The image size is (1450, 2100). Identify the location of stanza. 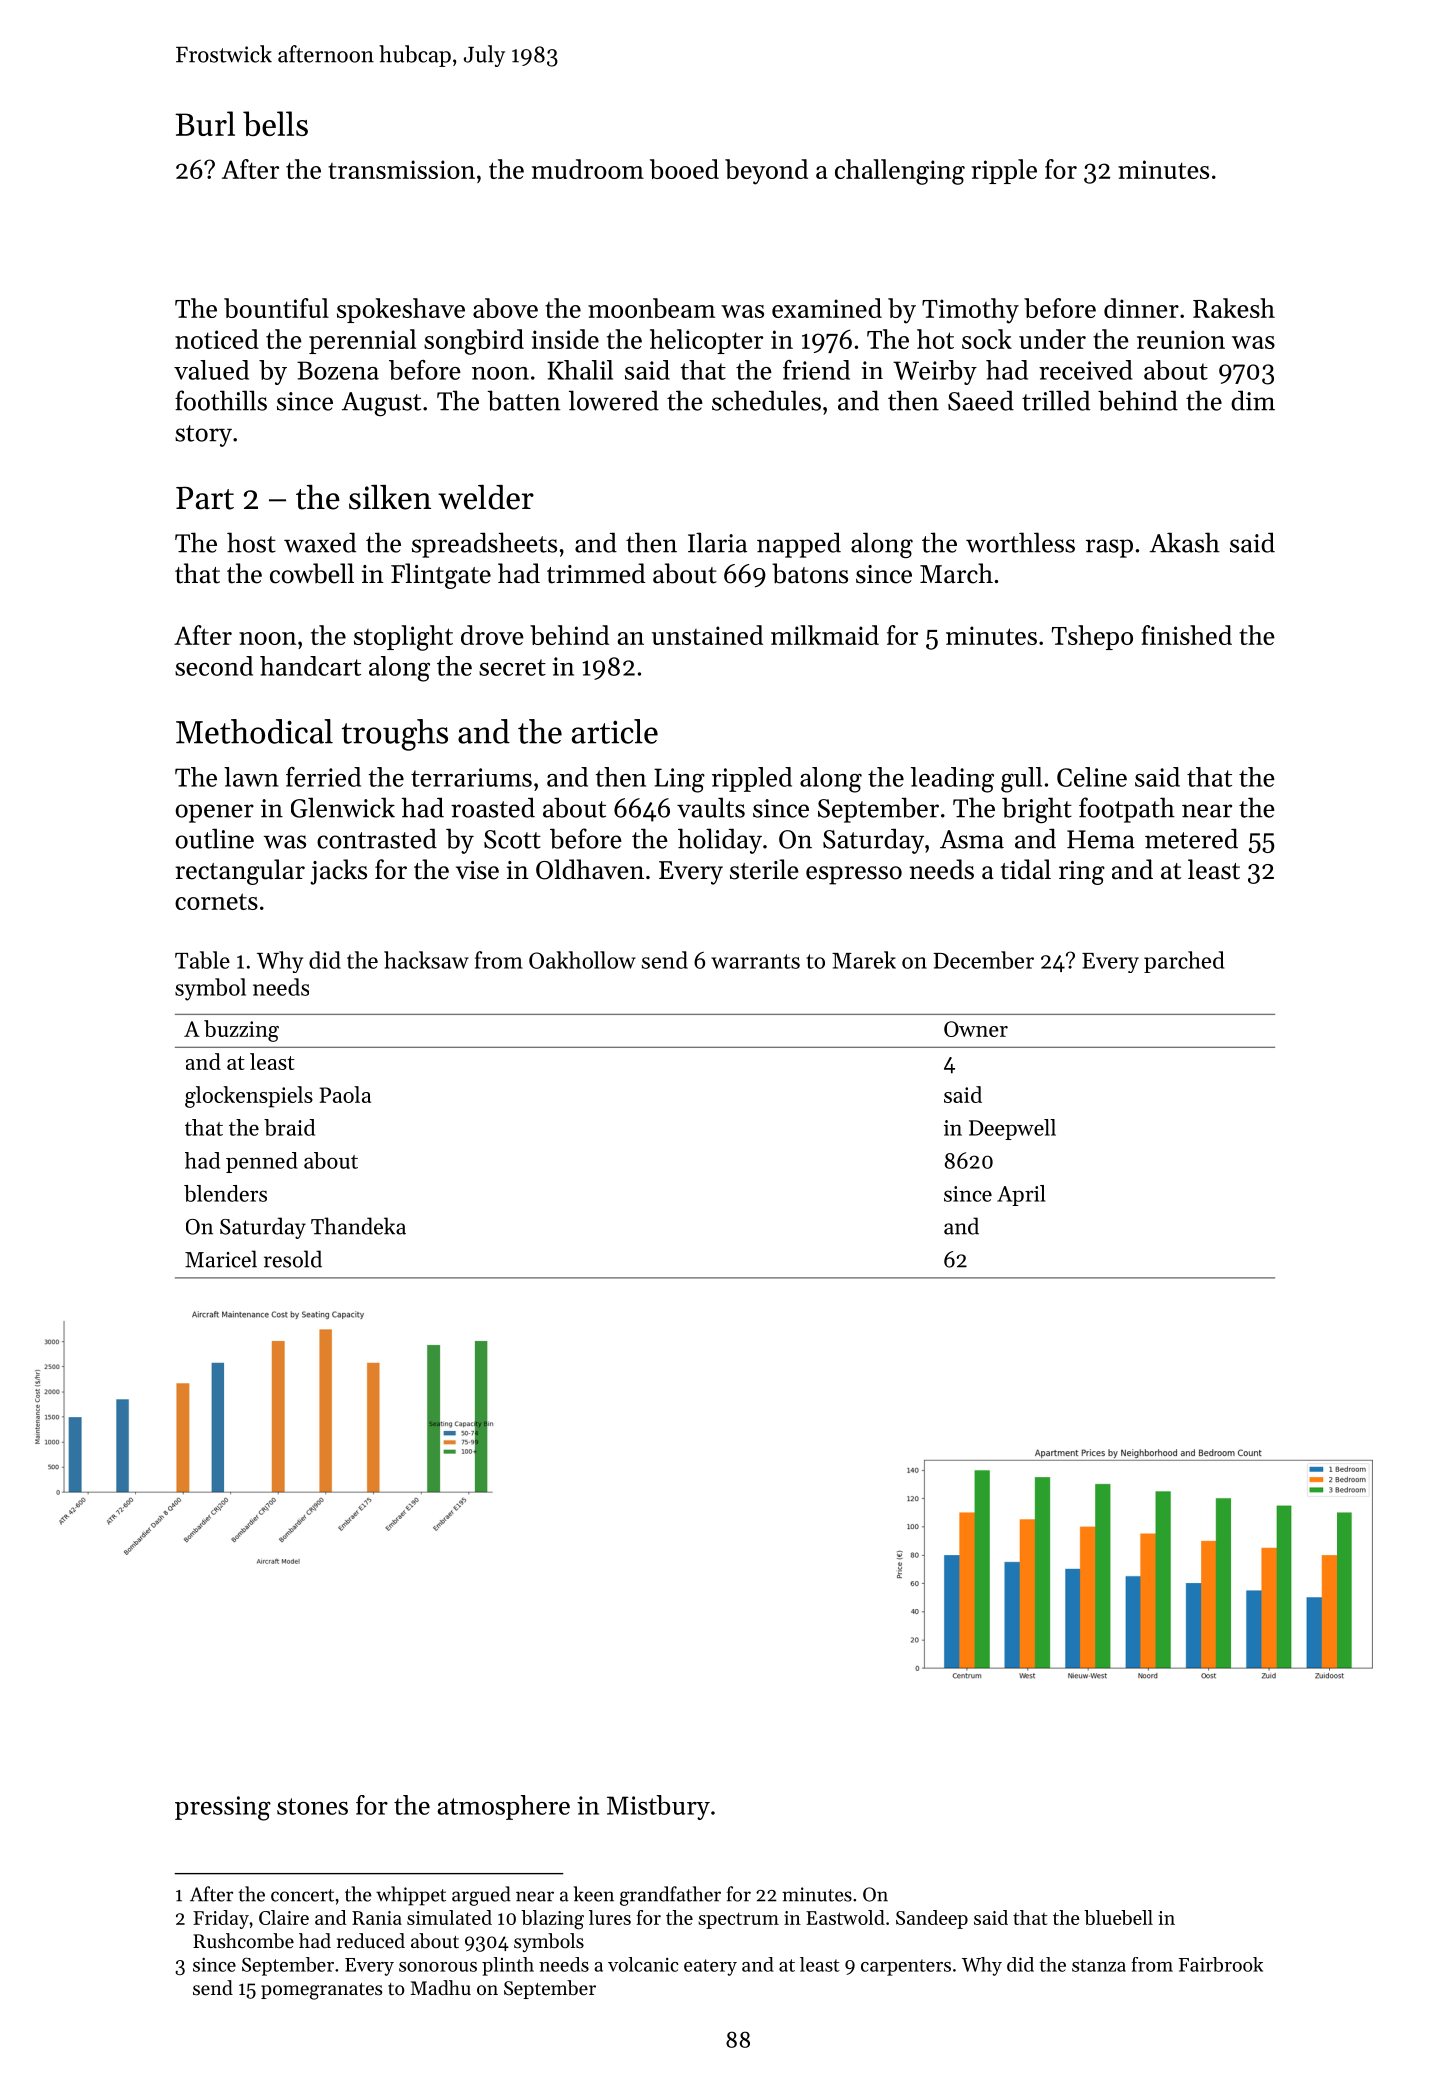
(1099, 1965).
